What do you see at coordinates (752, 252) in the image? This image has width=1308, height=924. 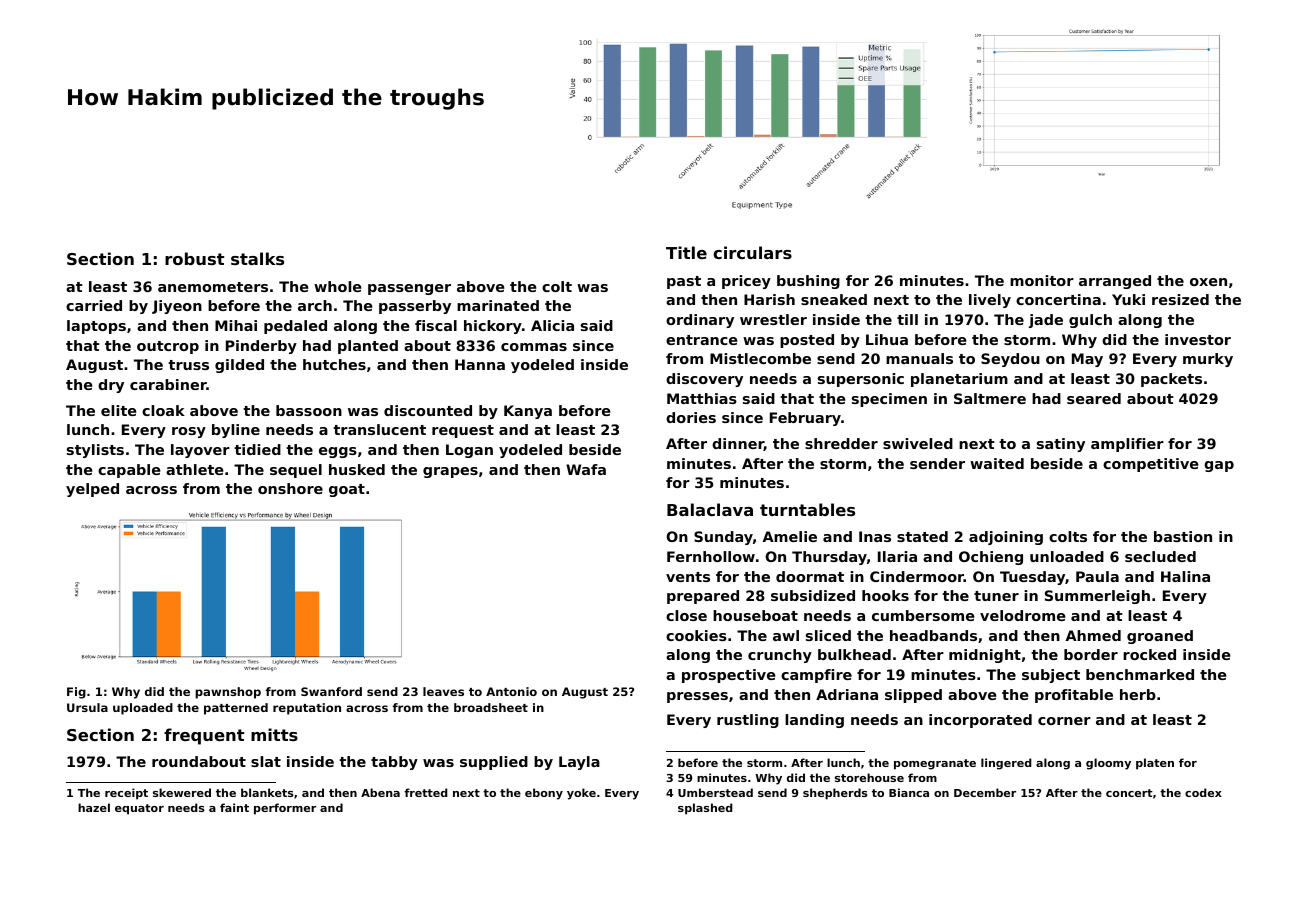 I see `circulars` at bounding box center [752, 252].
